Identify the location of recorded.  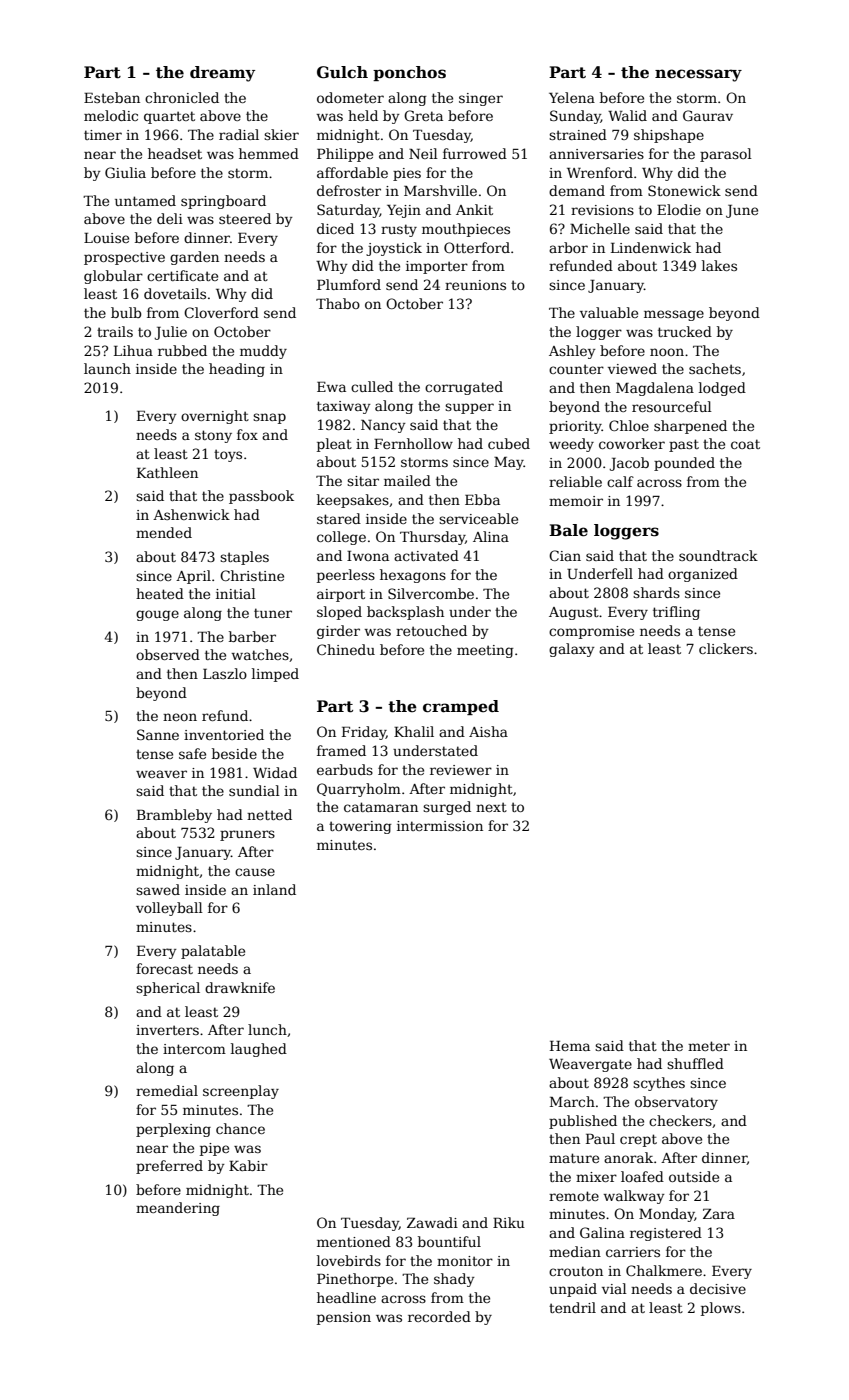
(439, 1316).
